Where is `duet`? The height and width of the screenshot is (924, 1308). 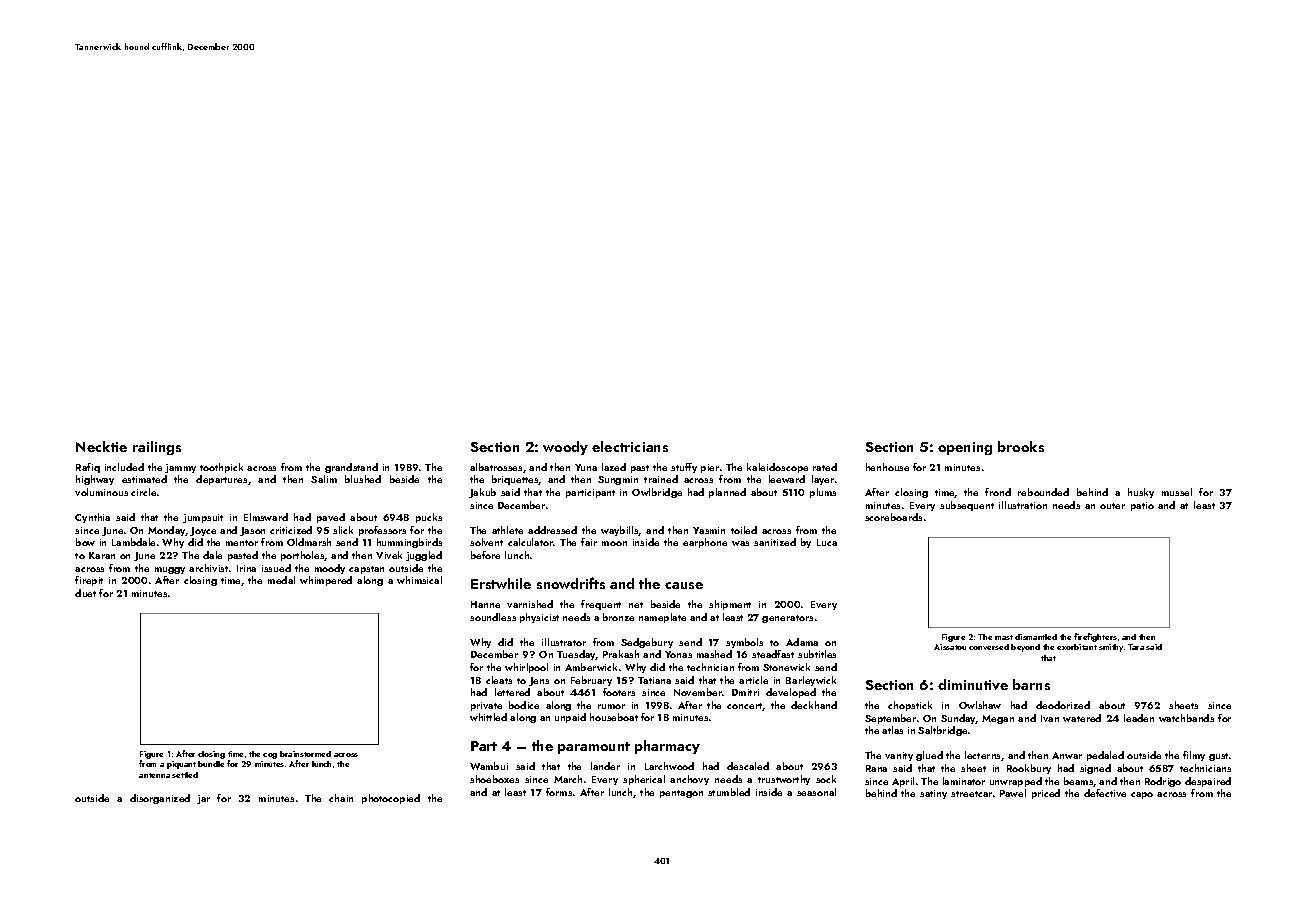 duet is located at coordinates (85, 593).
